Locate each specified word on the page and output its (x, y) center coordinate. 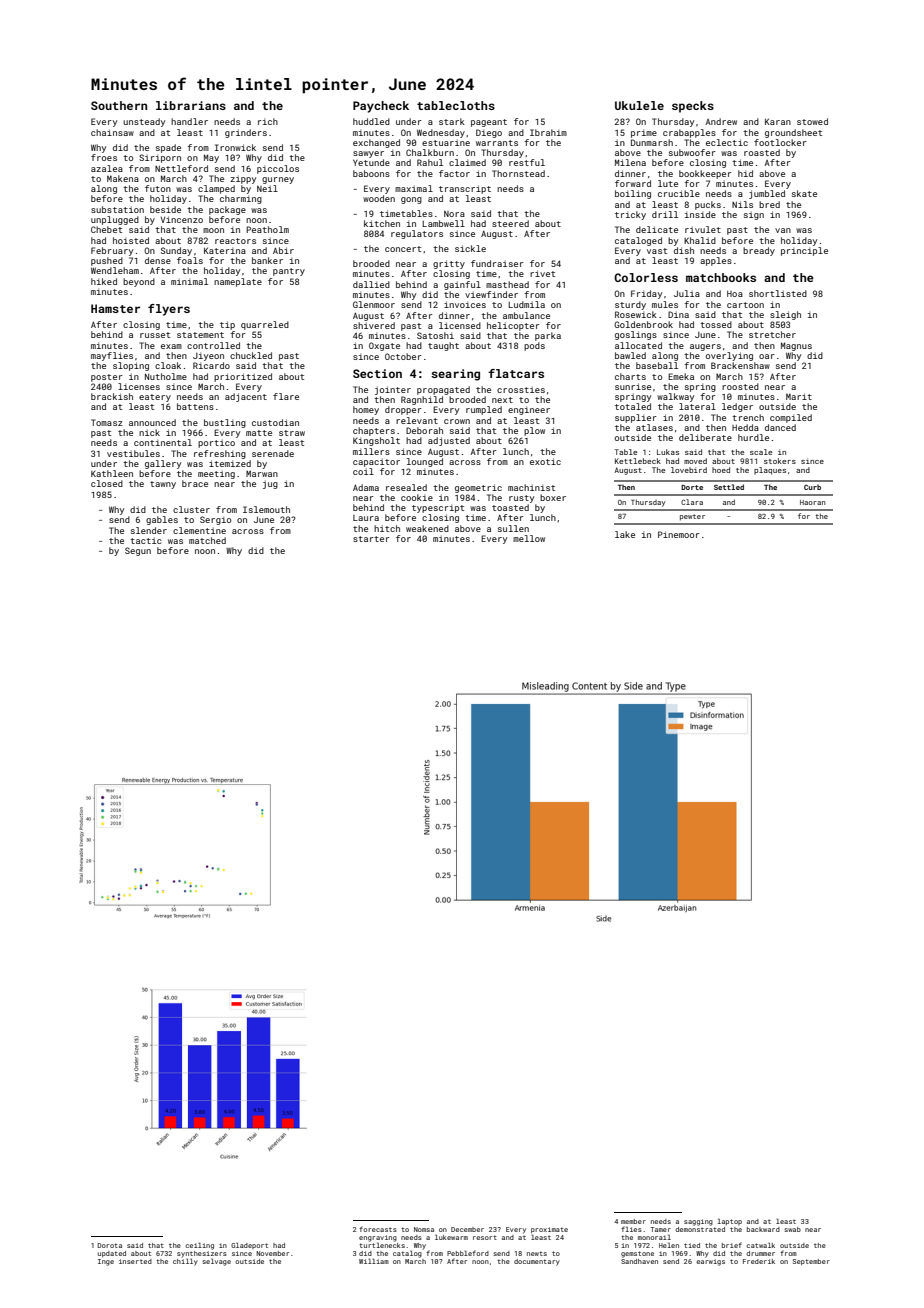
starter (371, 539)
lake (625, 534)
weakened (427, 528)
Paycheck (381, 107)
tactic (146, 541)
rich (268, 121)
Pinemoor (679, 534)
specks (693, 107)
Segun (138, 551)
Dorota (110, 1245)
